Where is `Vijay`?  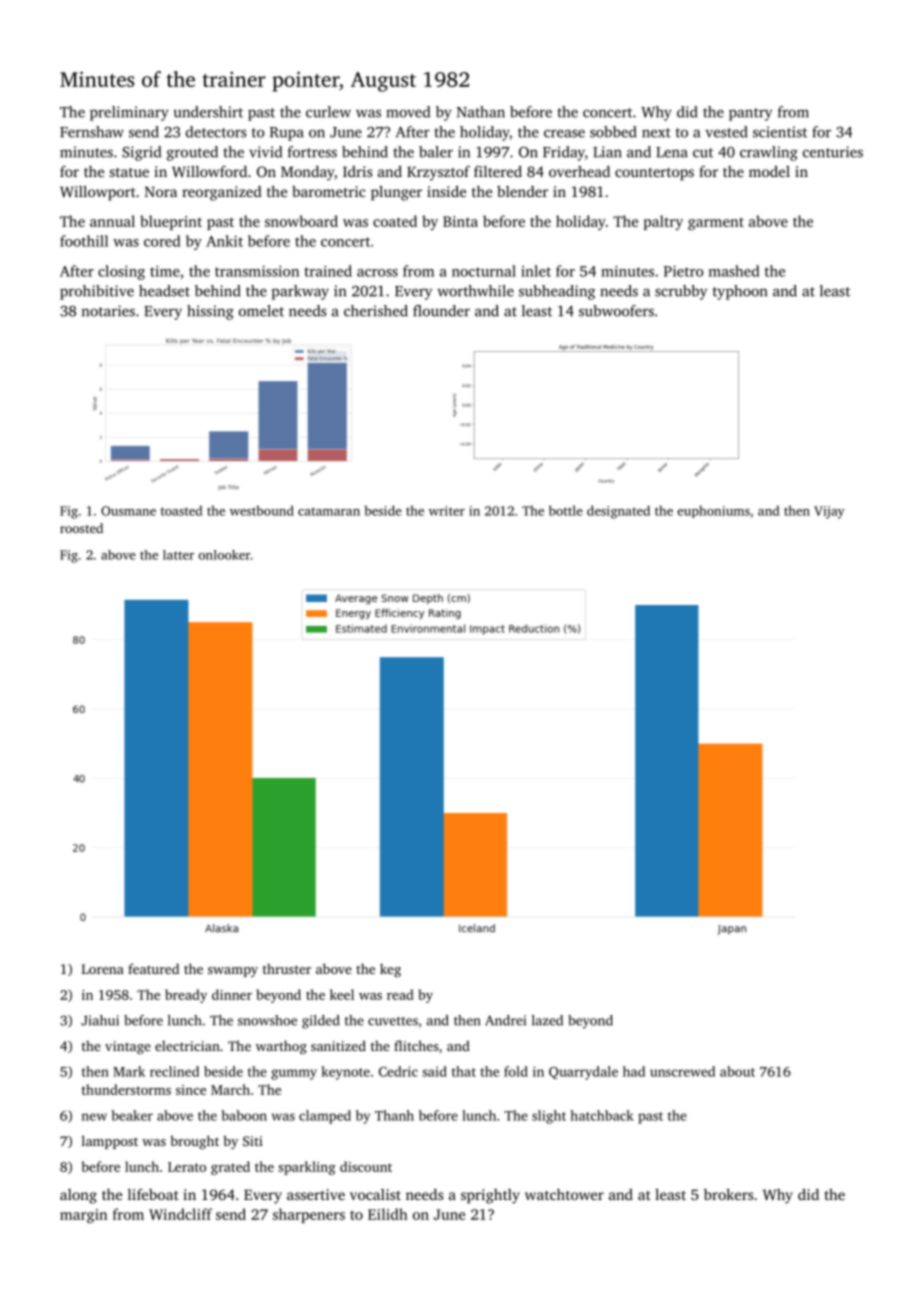
Vijay is located at coordinates (829, 512).
